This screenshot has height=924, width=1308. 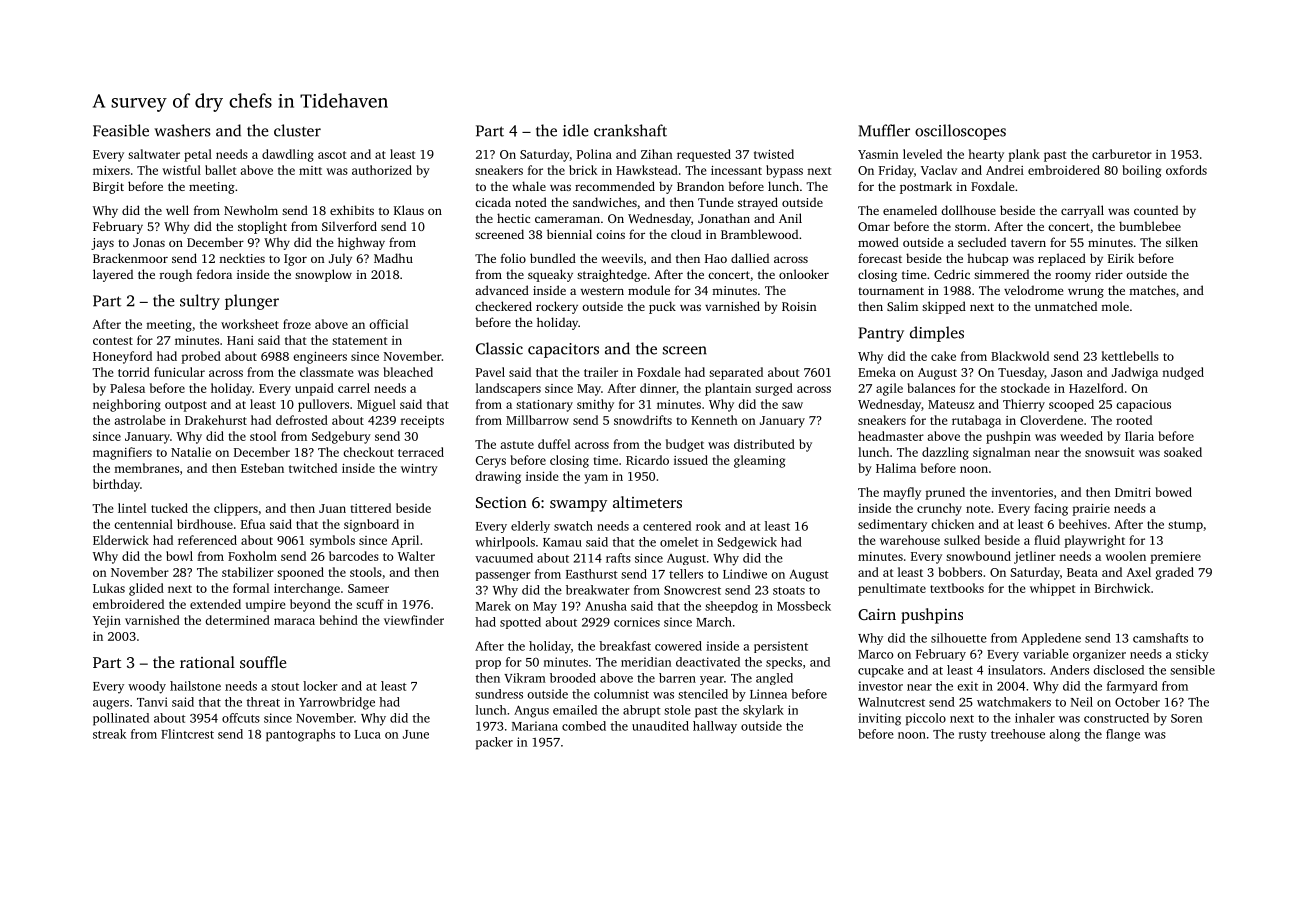 I want to click on trailer, so click(x=601, y=372).
